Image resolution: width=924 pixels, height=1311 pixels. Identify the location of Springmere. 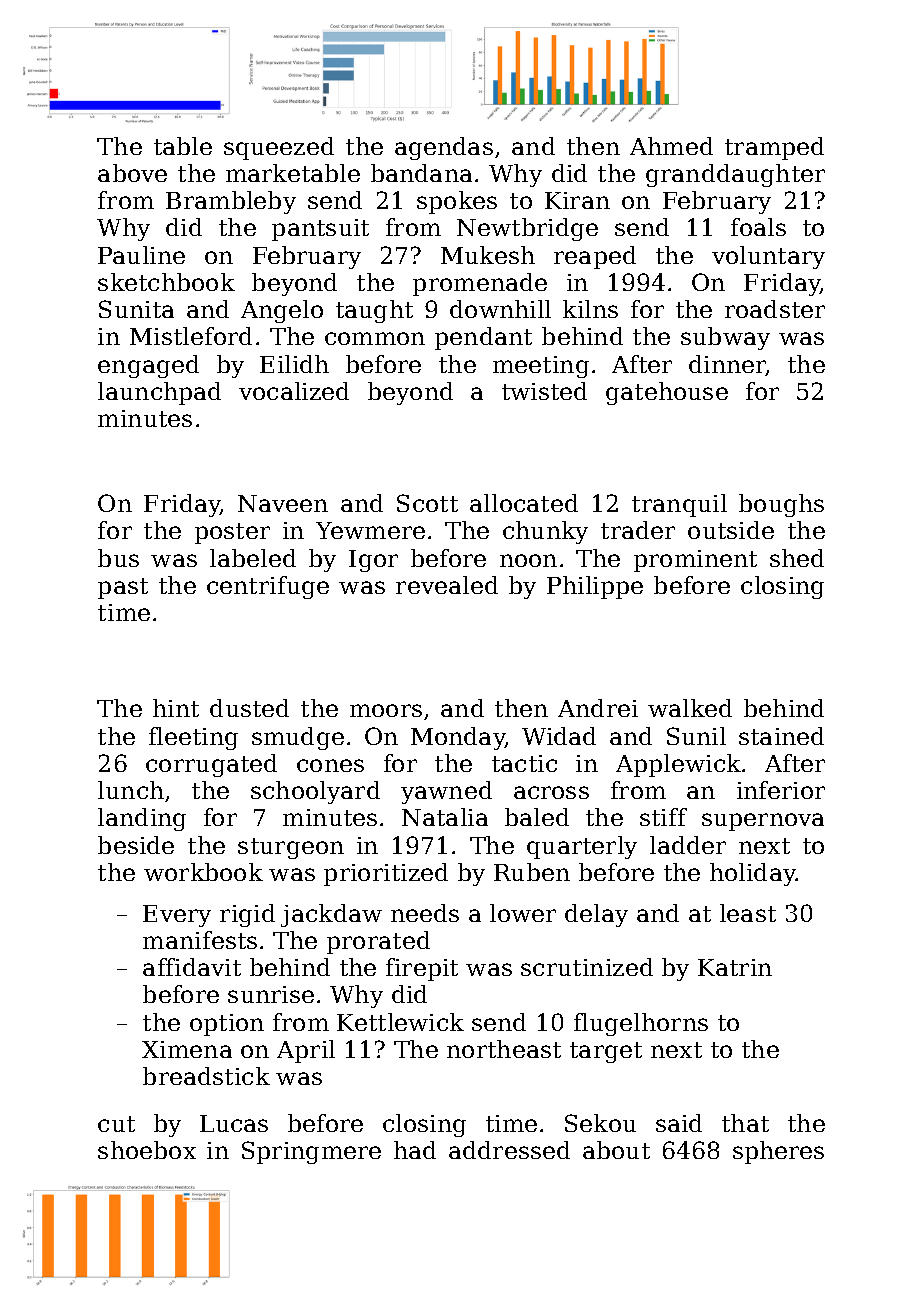
(311, 1152).
